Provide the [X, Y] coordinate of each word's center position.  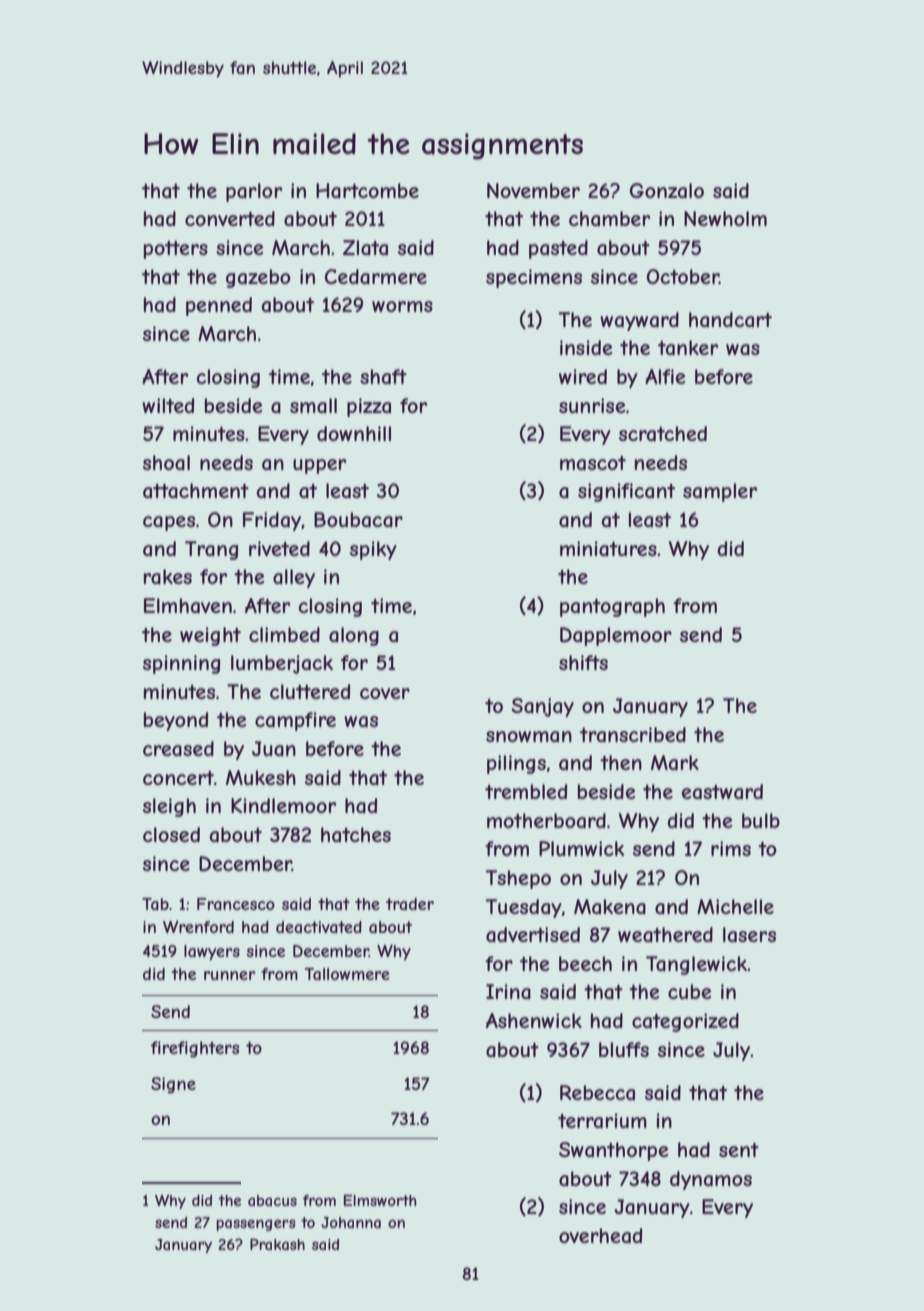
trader [410, 904]
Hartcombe [367, 191]
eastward [722, 792]
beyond [176, 721]
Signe [173, 1085]
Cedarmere [376, 277]
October [683, 276]
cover [385, 693]
